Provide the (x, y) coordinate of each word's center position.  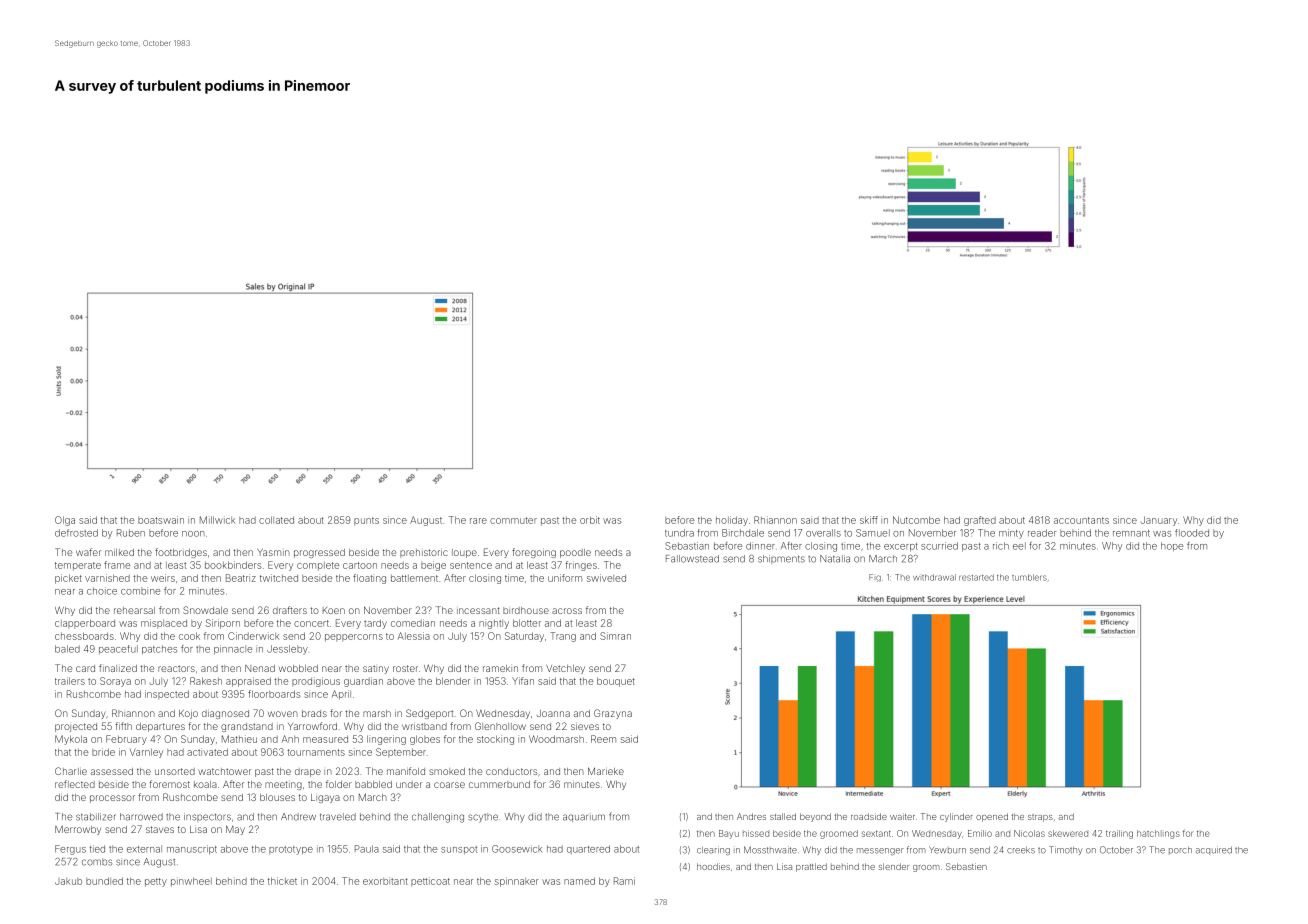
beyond (815, 817)
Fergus (70, 850)
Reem (603, 739)
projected (76, 727)
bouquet (616, 682)
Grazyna (613, 714)
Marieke (606, 771)
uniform (565, 578)
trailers (70, 681)
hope (1172, 546)
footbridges (181, 553)
